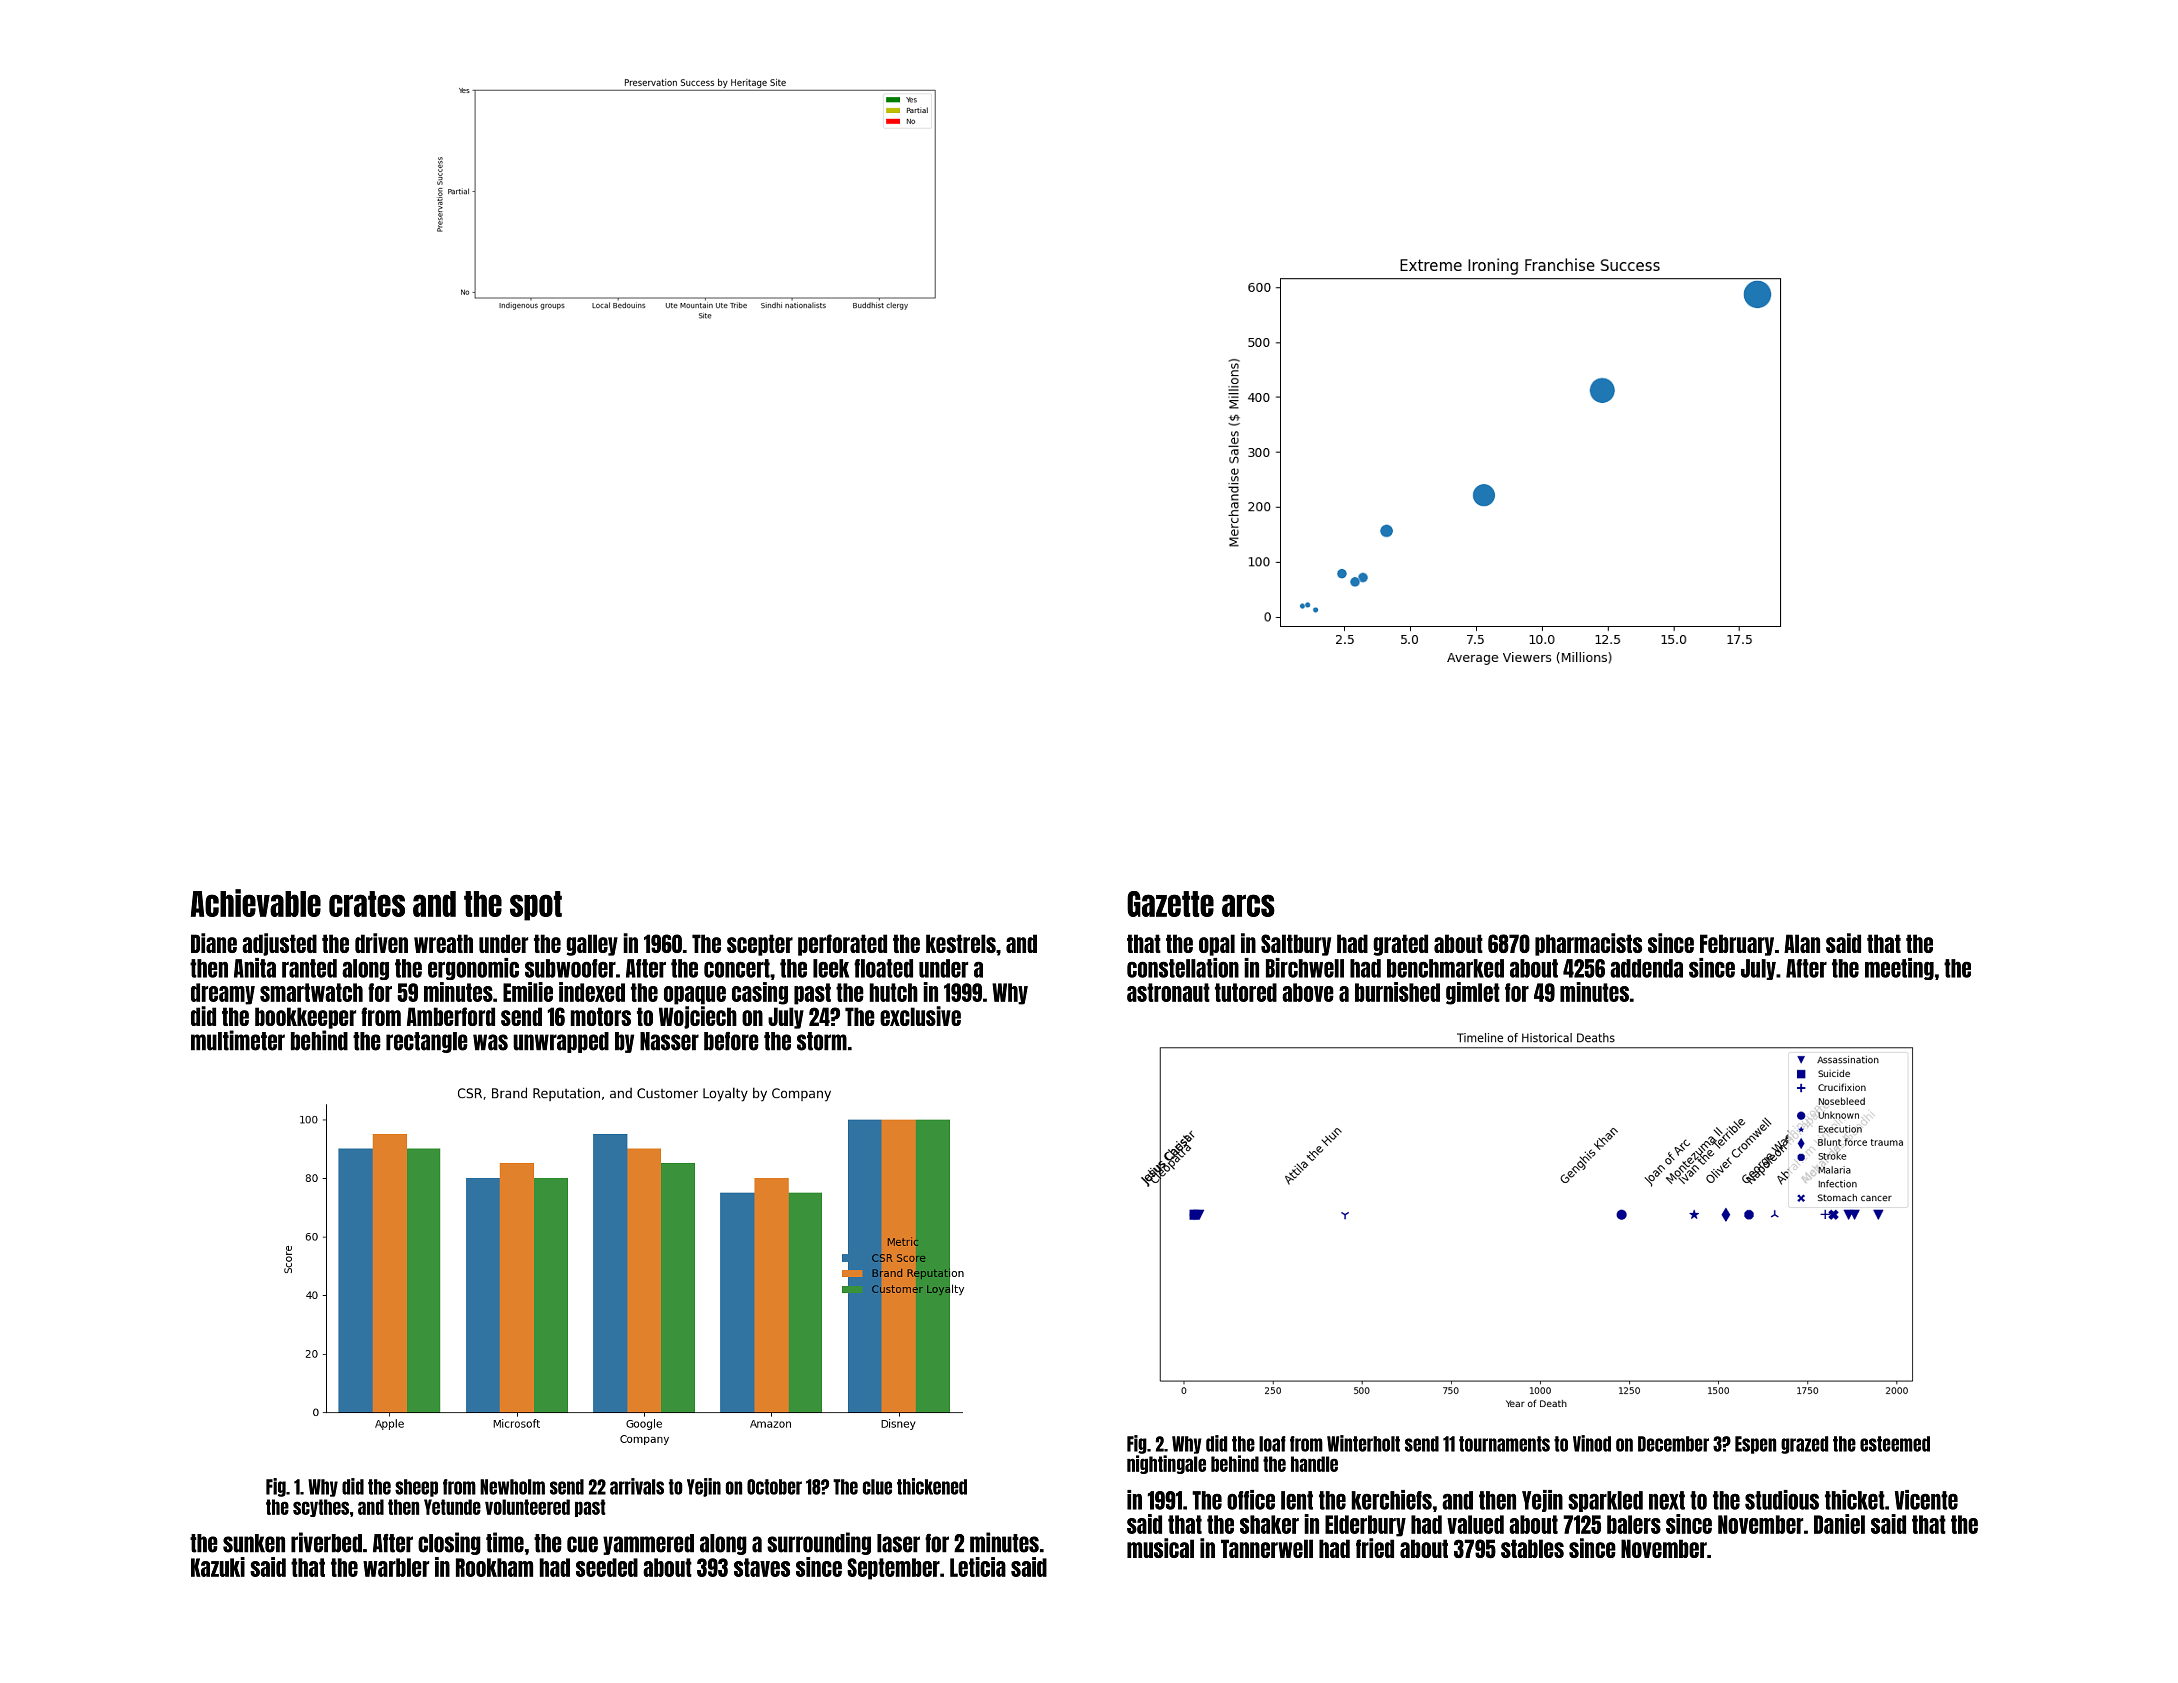 This screenshot has height=1683, width=2178. Describe the element at coordinates (416, 1488) in the screenshot. I see `sheep` at that location.
